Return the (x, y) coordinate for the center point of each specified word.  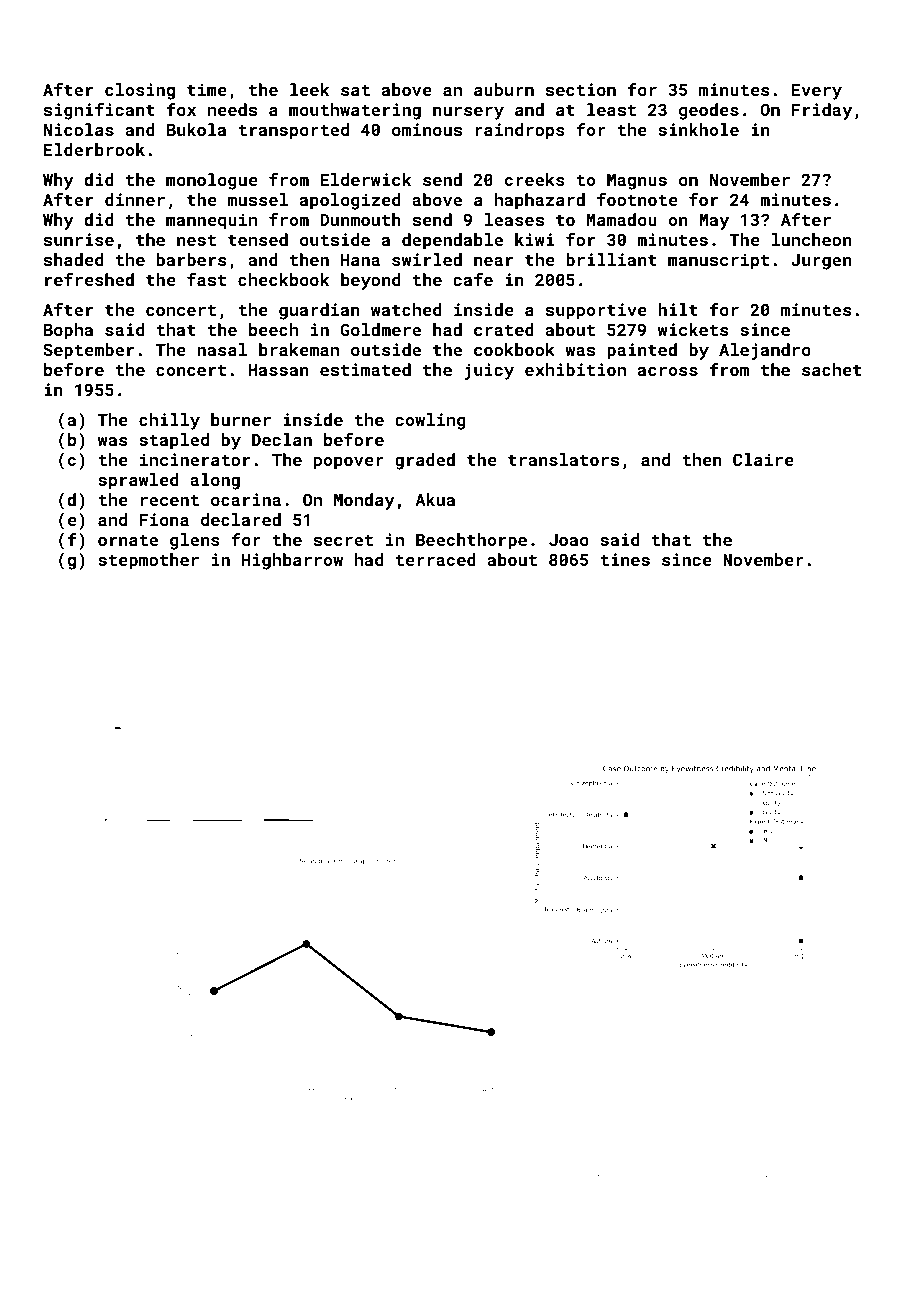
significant (99, 111)
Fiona (164, 519)
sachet (831, 369)
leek (309, 89)
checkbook (283, 279)
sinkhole (698, 129)
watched (406, 309)
